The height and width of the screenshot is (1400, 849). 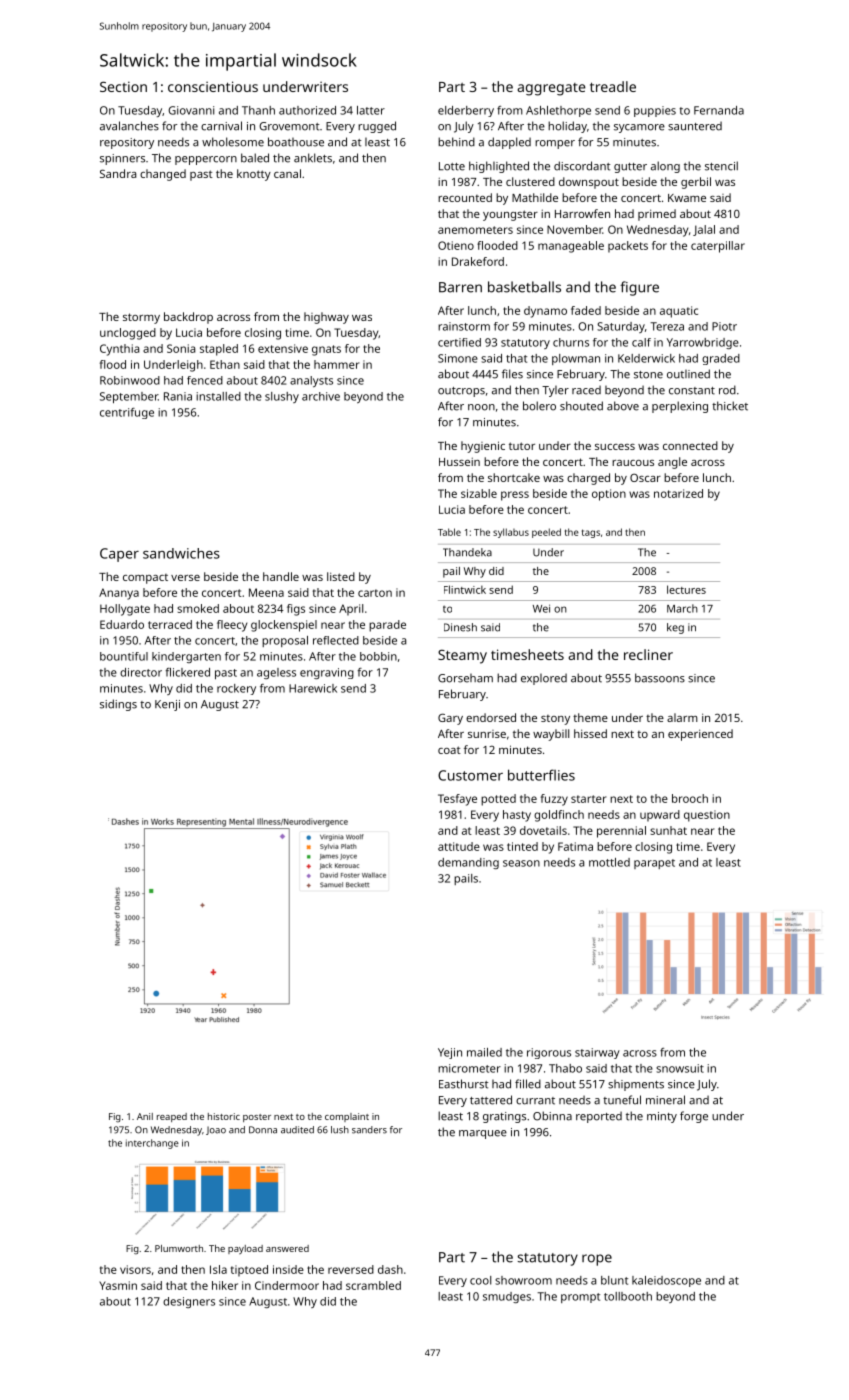 What do you see at coordinates (450, 1053) in the screenshot?
I see `Yejin` at bounding box center [450, 1053].
